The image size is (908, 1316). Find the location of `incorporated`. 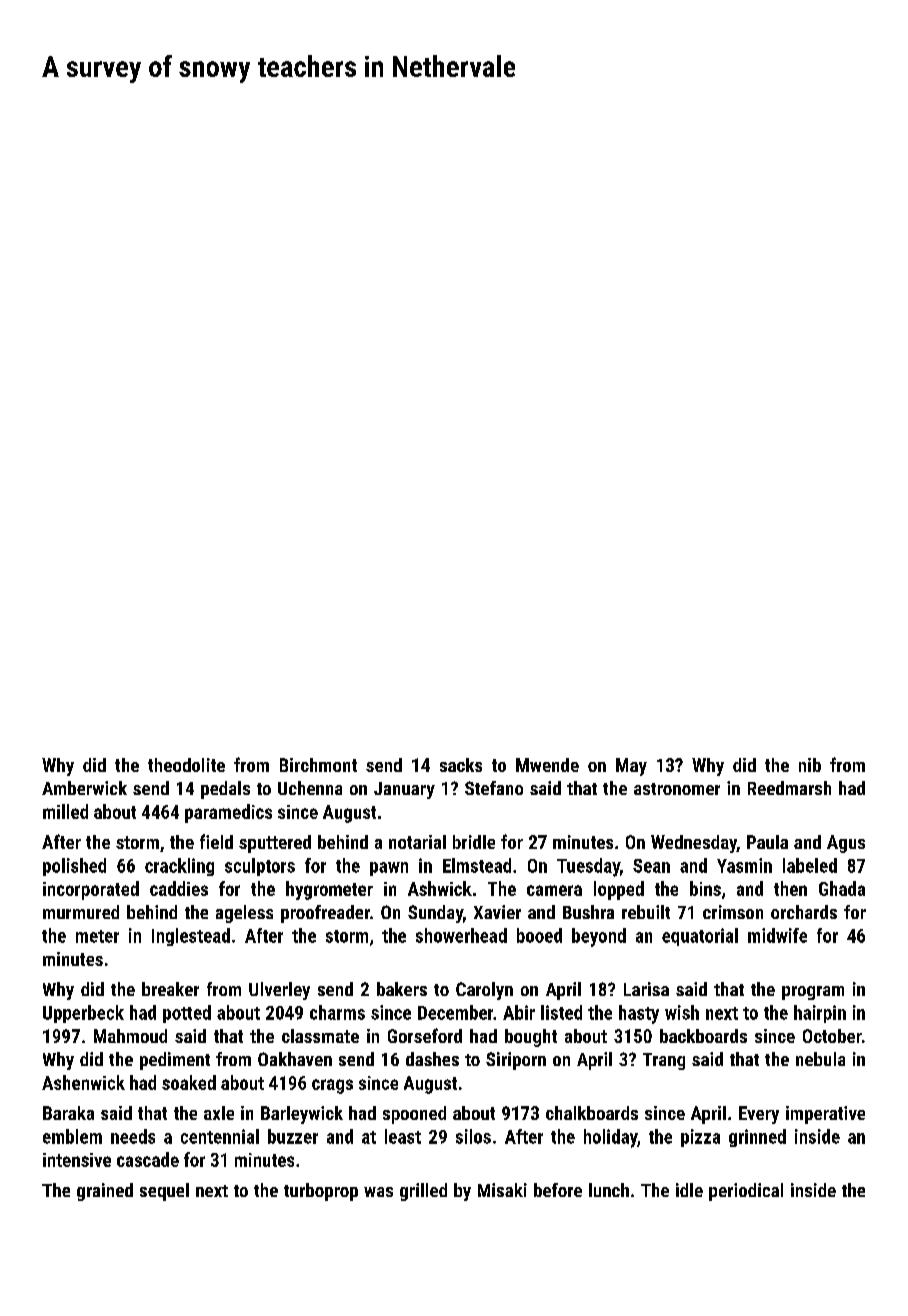

incorporated is located at coordinates (91, 890).
